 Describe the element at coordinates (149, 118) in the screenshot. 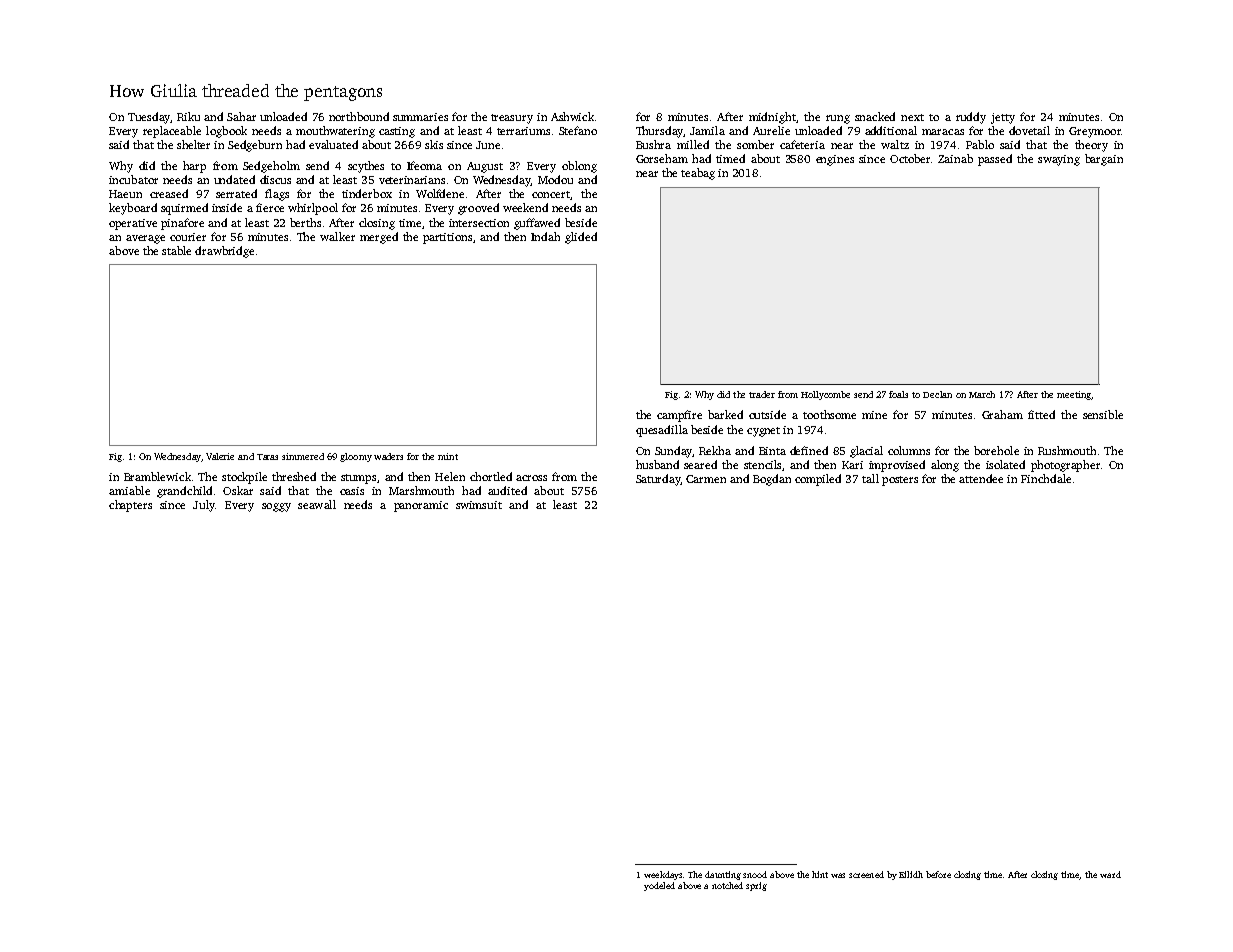

I see `Tuesday` at that location.
